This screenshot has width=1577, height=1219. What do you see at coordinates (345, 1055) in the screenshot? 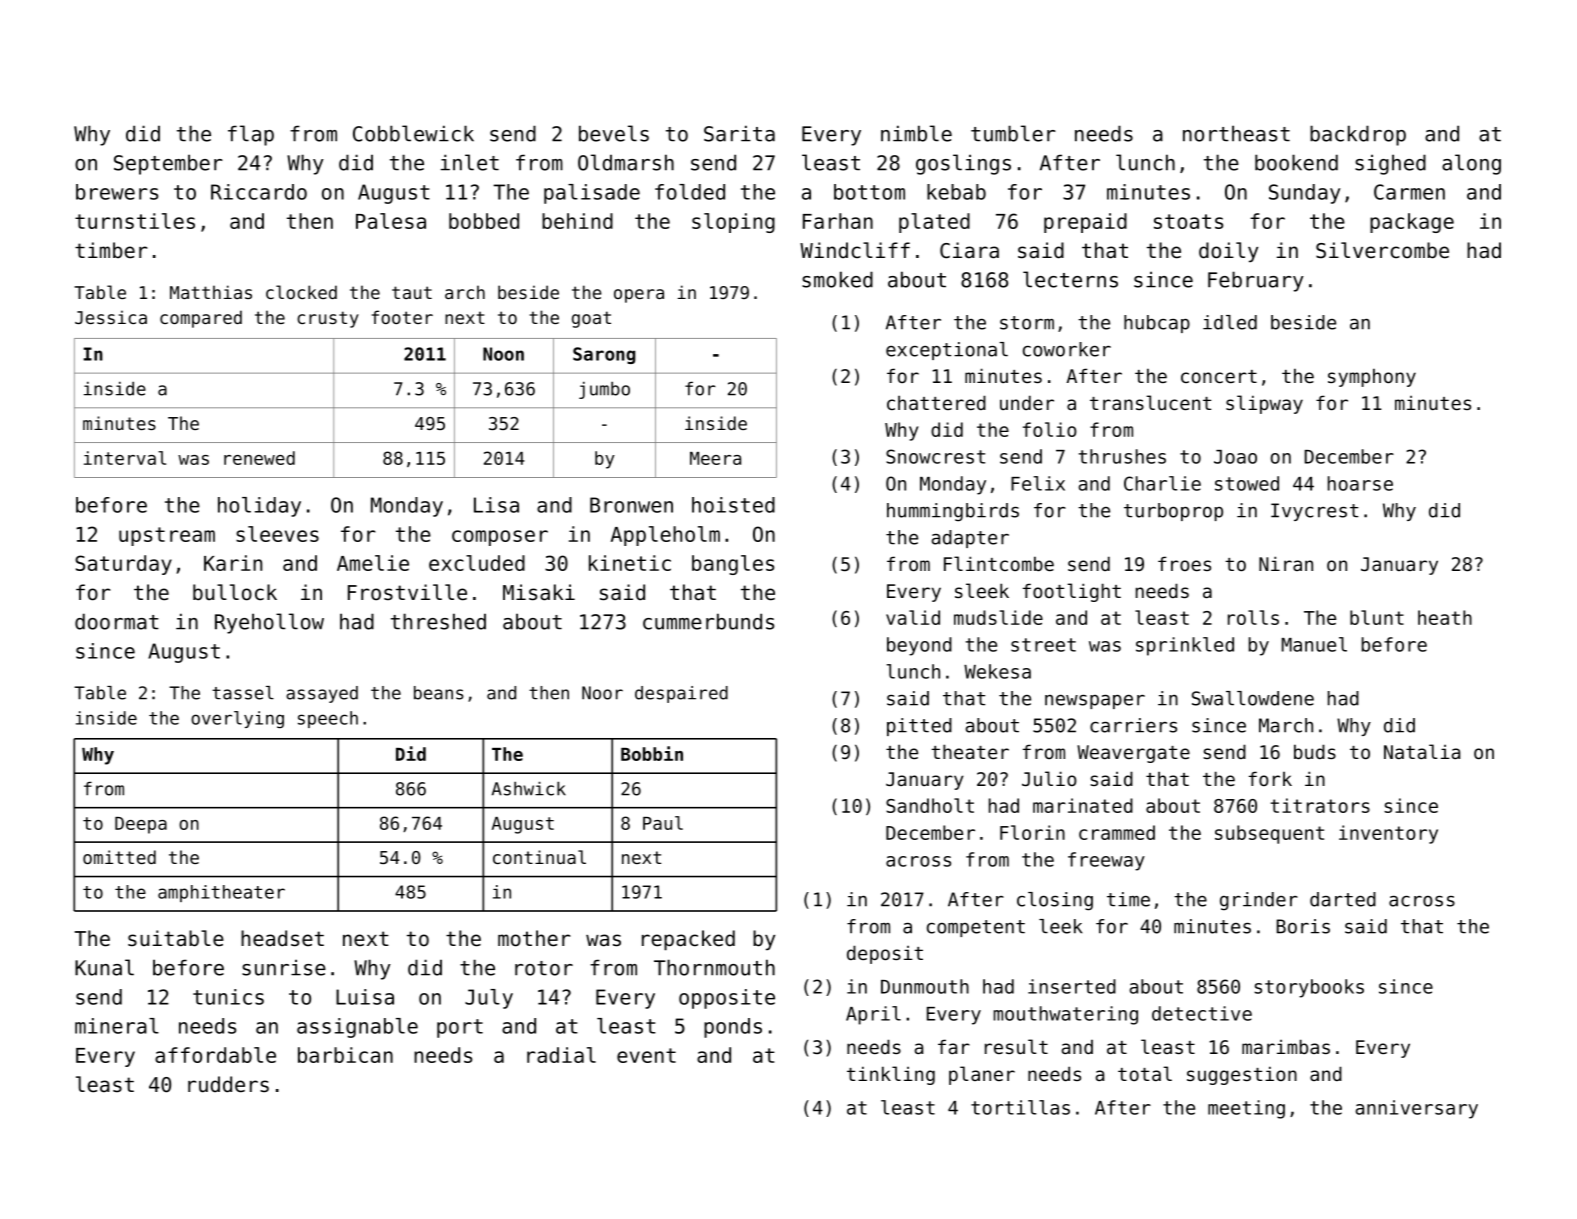
I see `barbican` at bounding box center [345, 1055].
